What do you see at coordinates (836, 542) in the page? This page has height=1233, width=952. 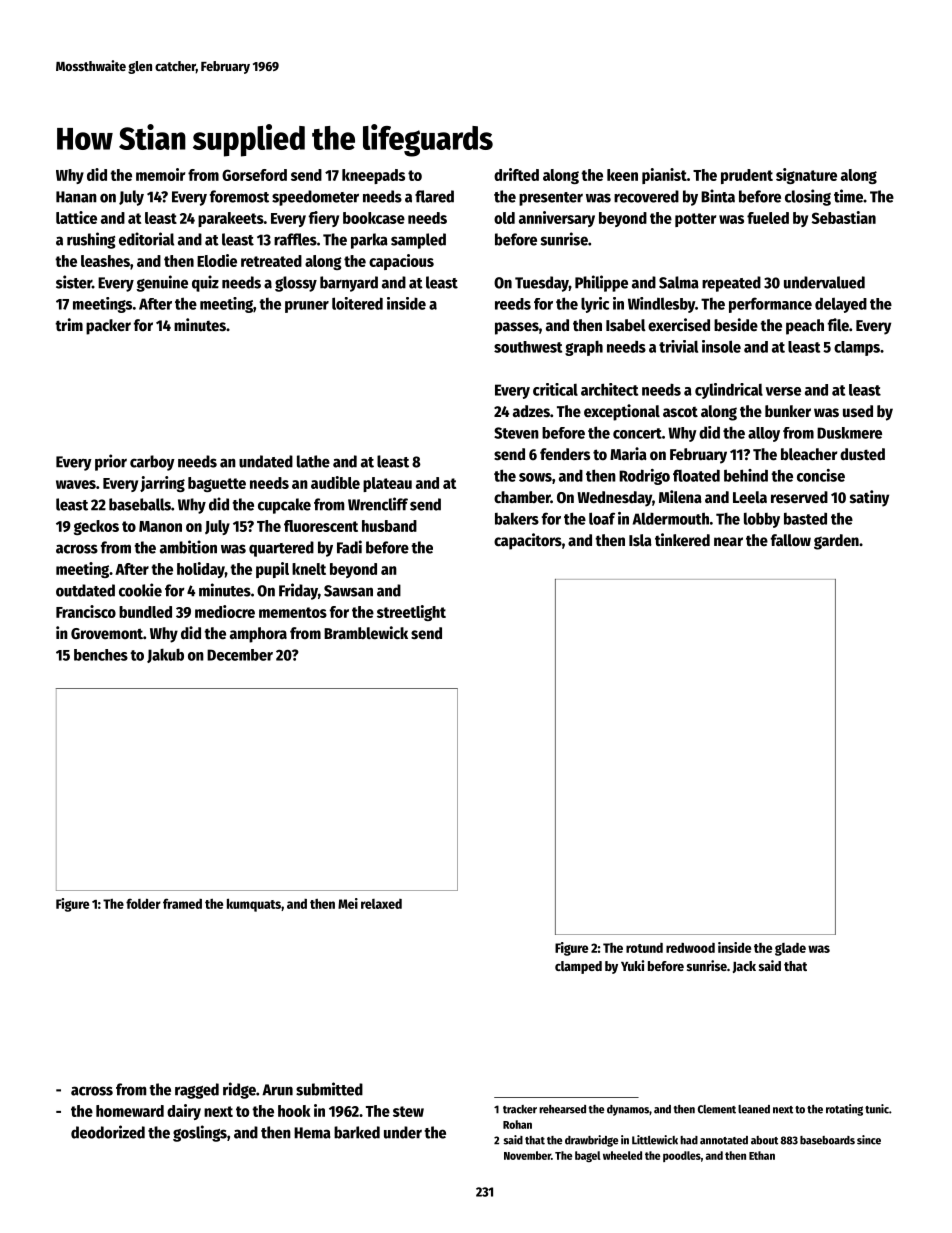 I see `garden` at bounding box center [836, 542].
